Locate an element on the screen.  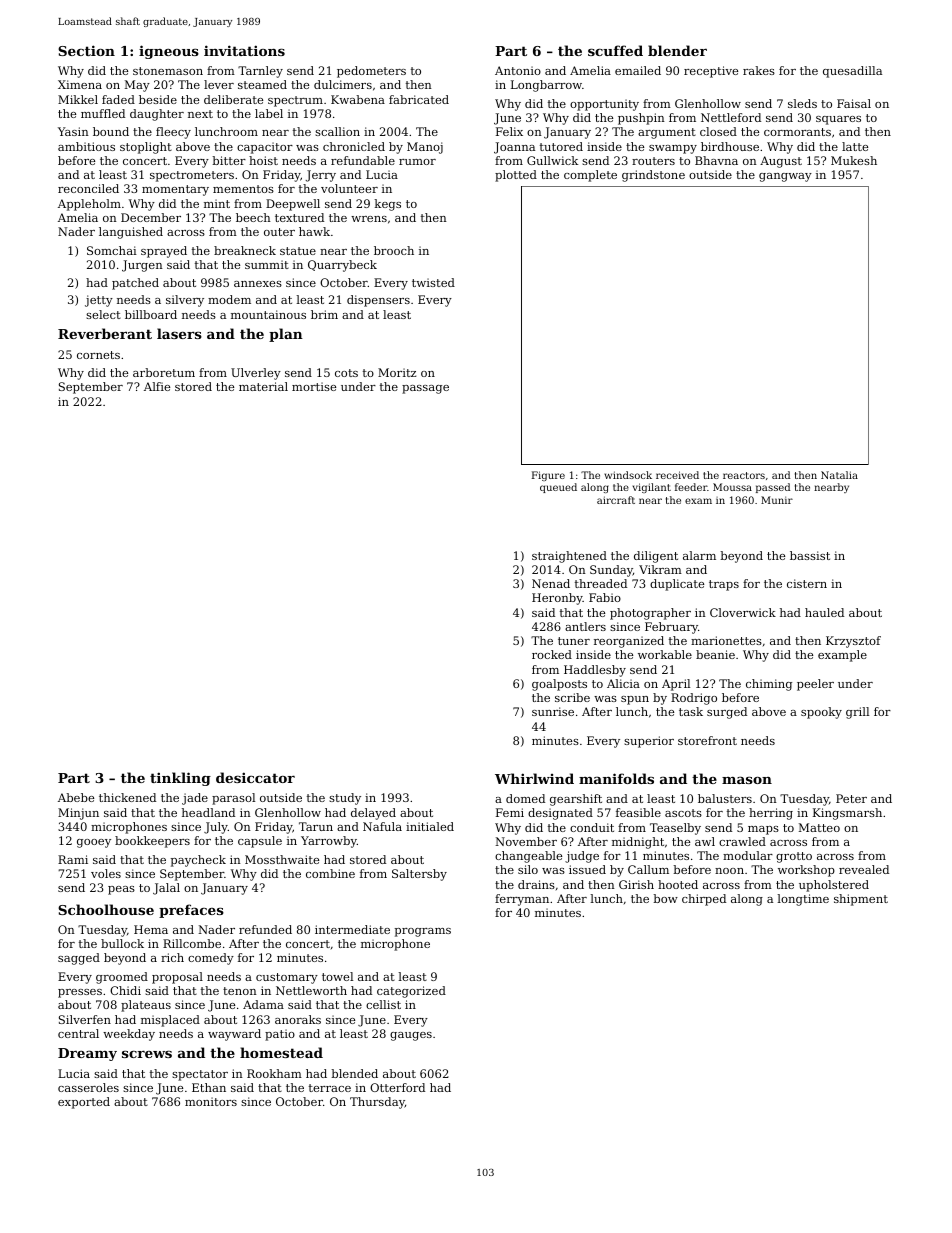
gauges is located at coordinates (411, 1036).
